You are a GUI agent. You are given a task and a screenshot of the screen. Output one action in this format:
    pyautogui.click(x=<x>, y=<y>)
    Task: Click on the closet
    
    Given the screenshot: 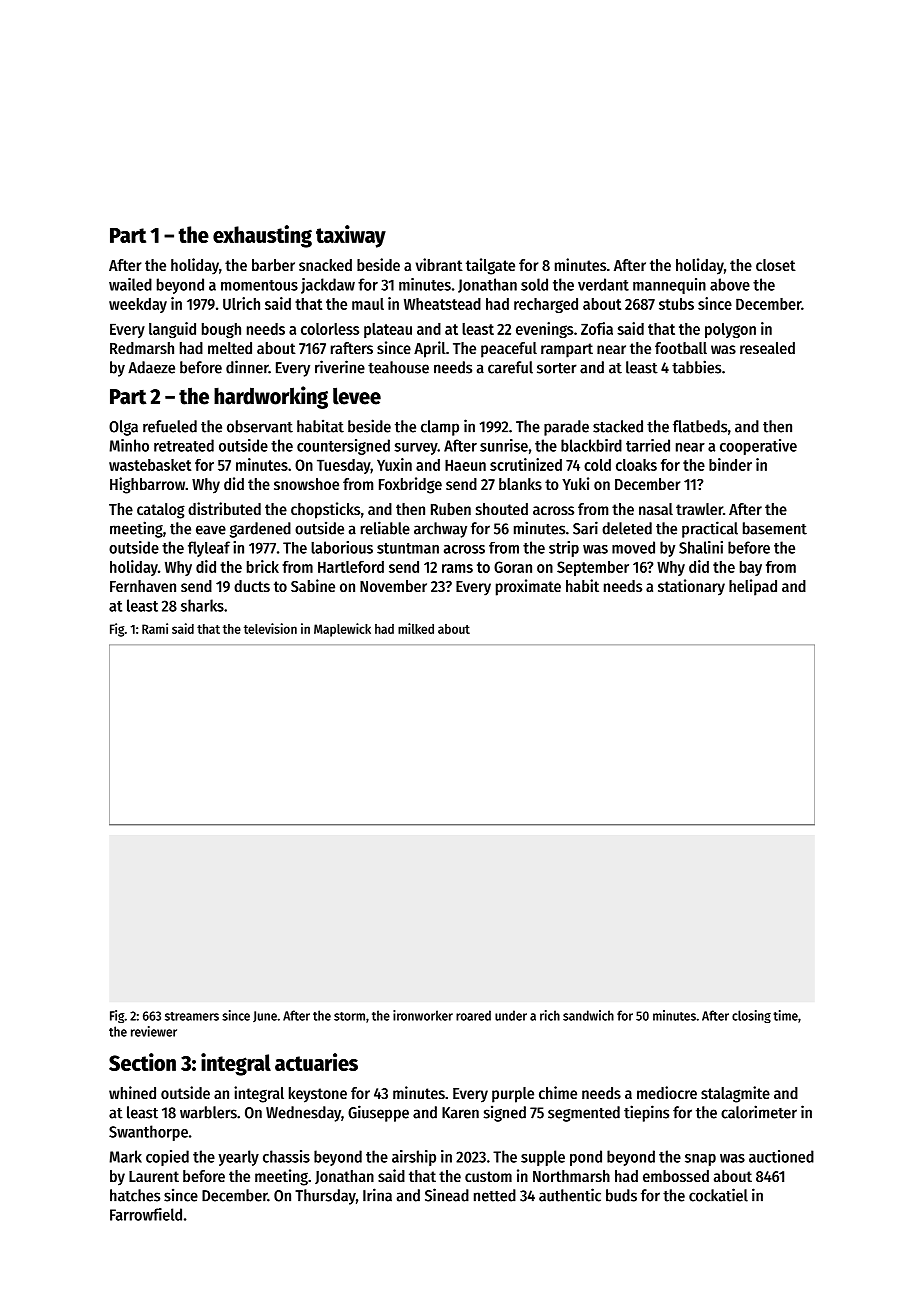 What is the action you would take?
    pyautogui.click(x=776, y=265)
